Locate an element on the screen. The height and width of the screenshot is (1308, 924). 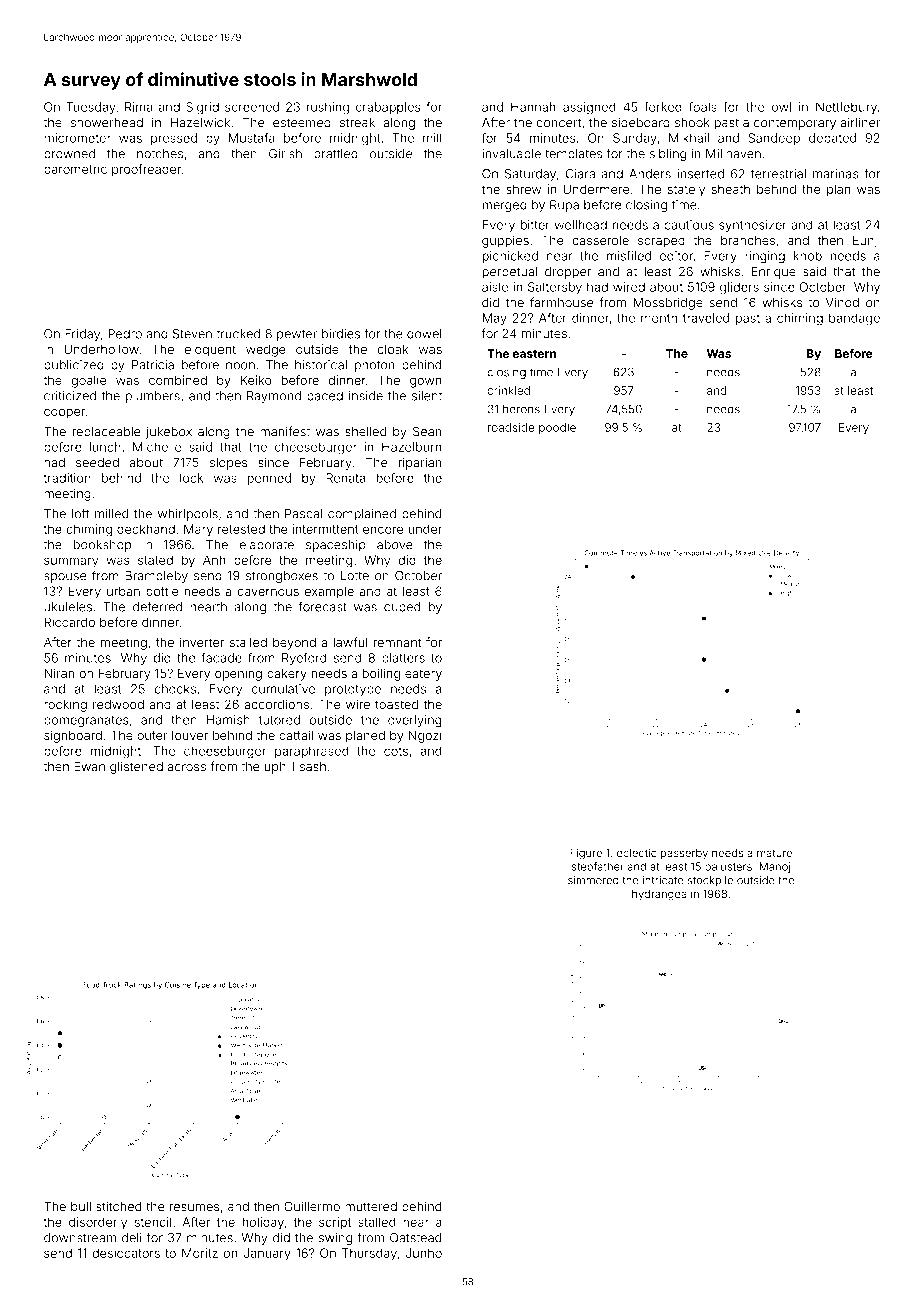
passerby is located at coordinates (684, 854).
